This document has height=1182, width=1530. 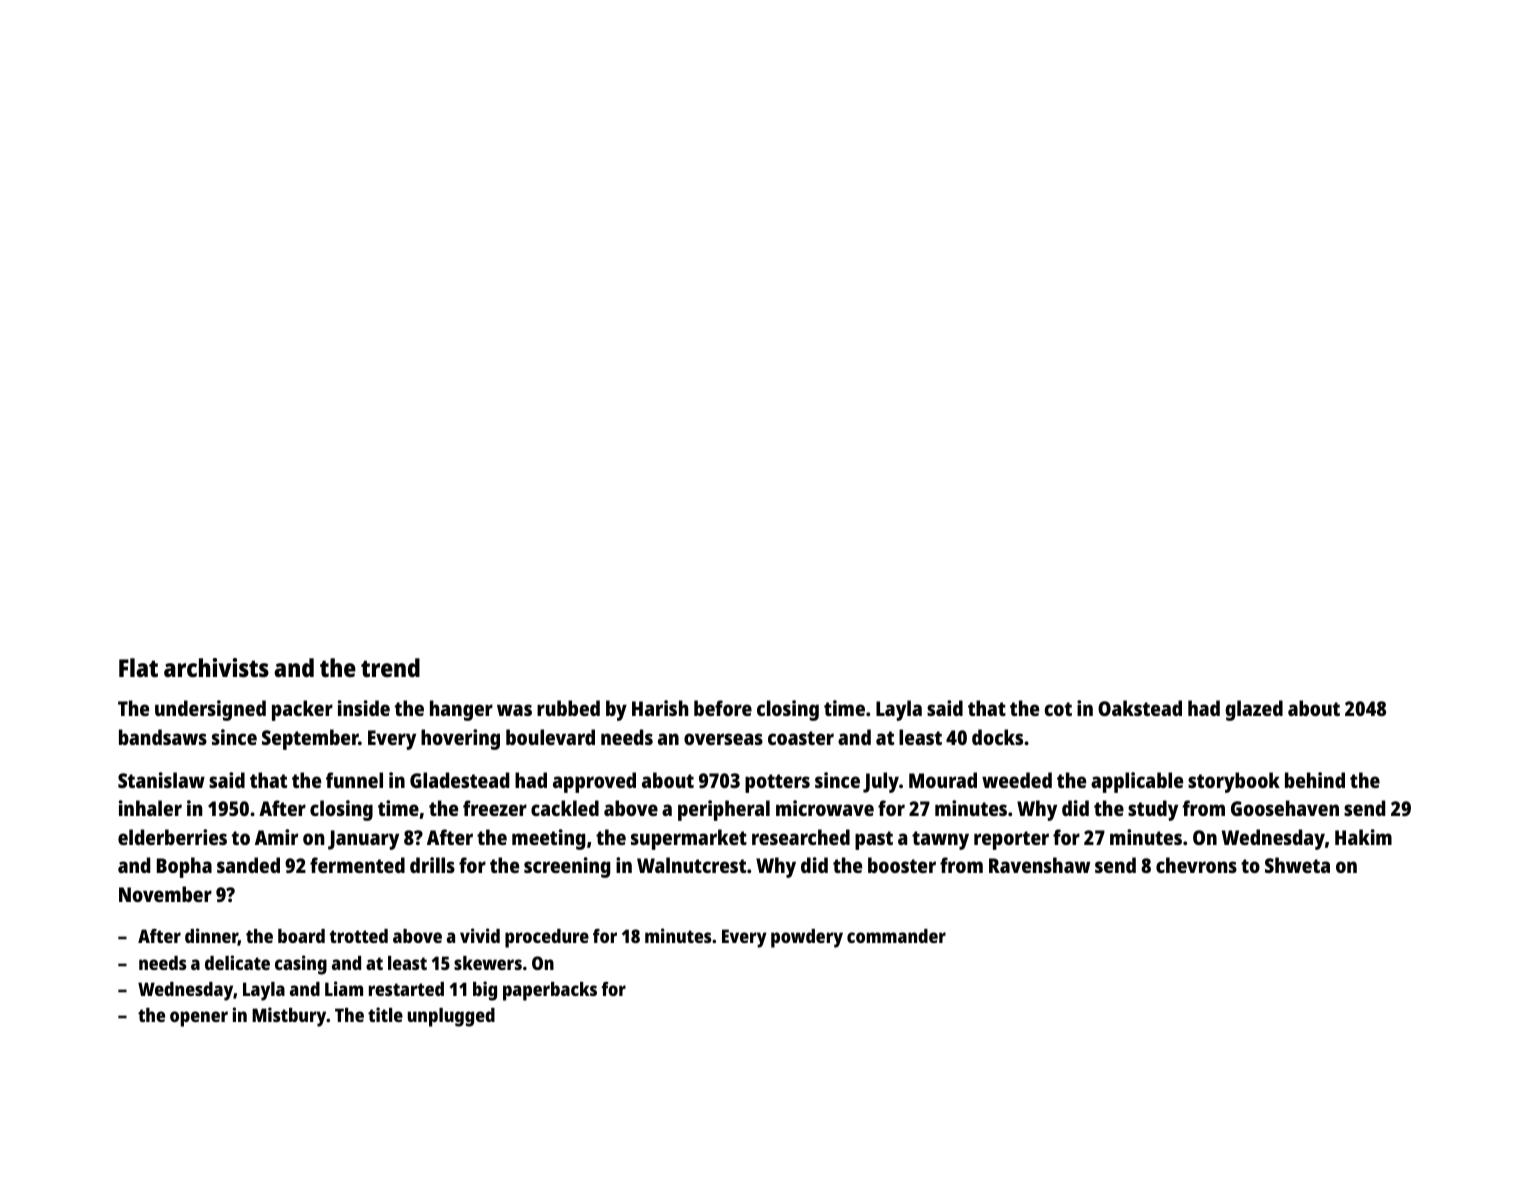 I want to click on packer, so click(x=302, y=710).
